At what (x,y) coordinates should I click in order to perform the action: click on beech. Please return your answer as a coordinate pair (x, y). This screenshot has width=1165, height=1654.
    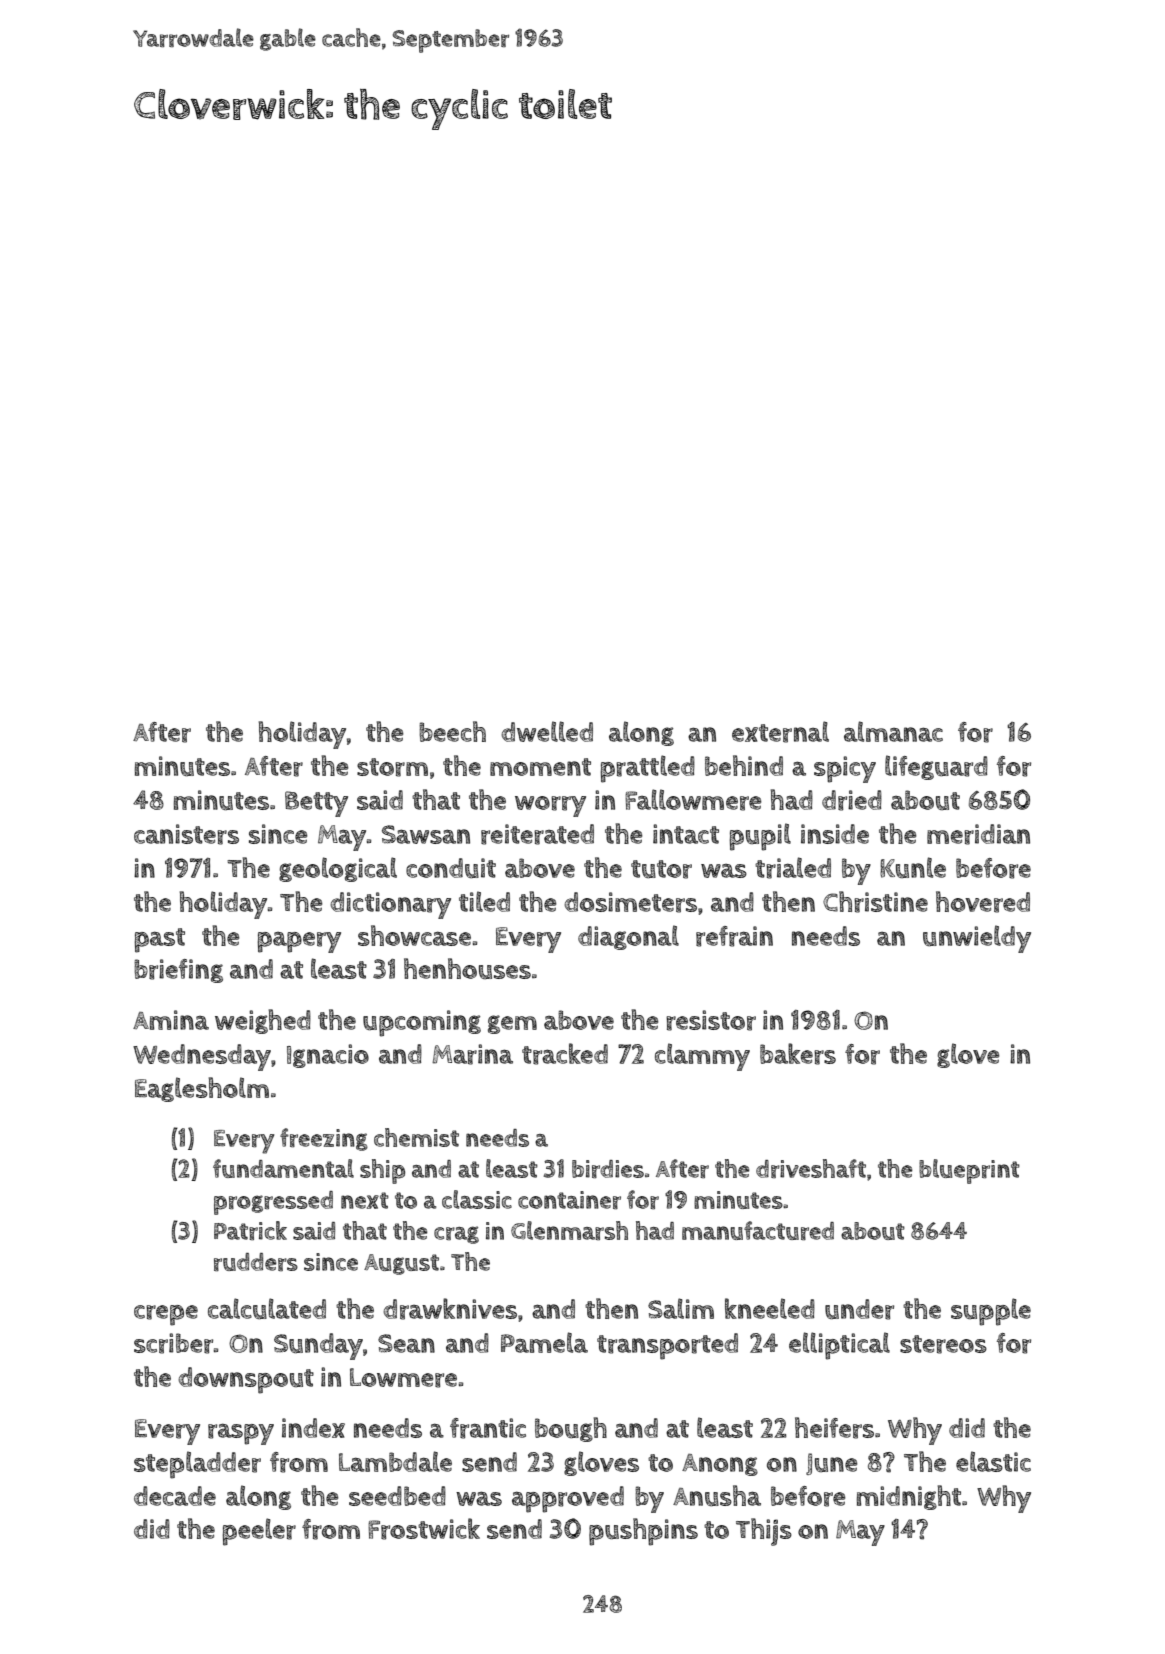
    Looking at the image, I should click on (452, 731).
